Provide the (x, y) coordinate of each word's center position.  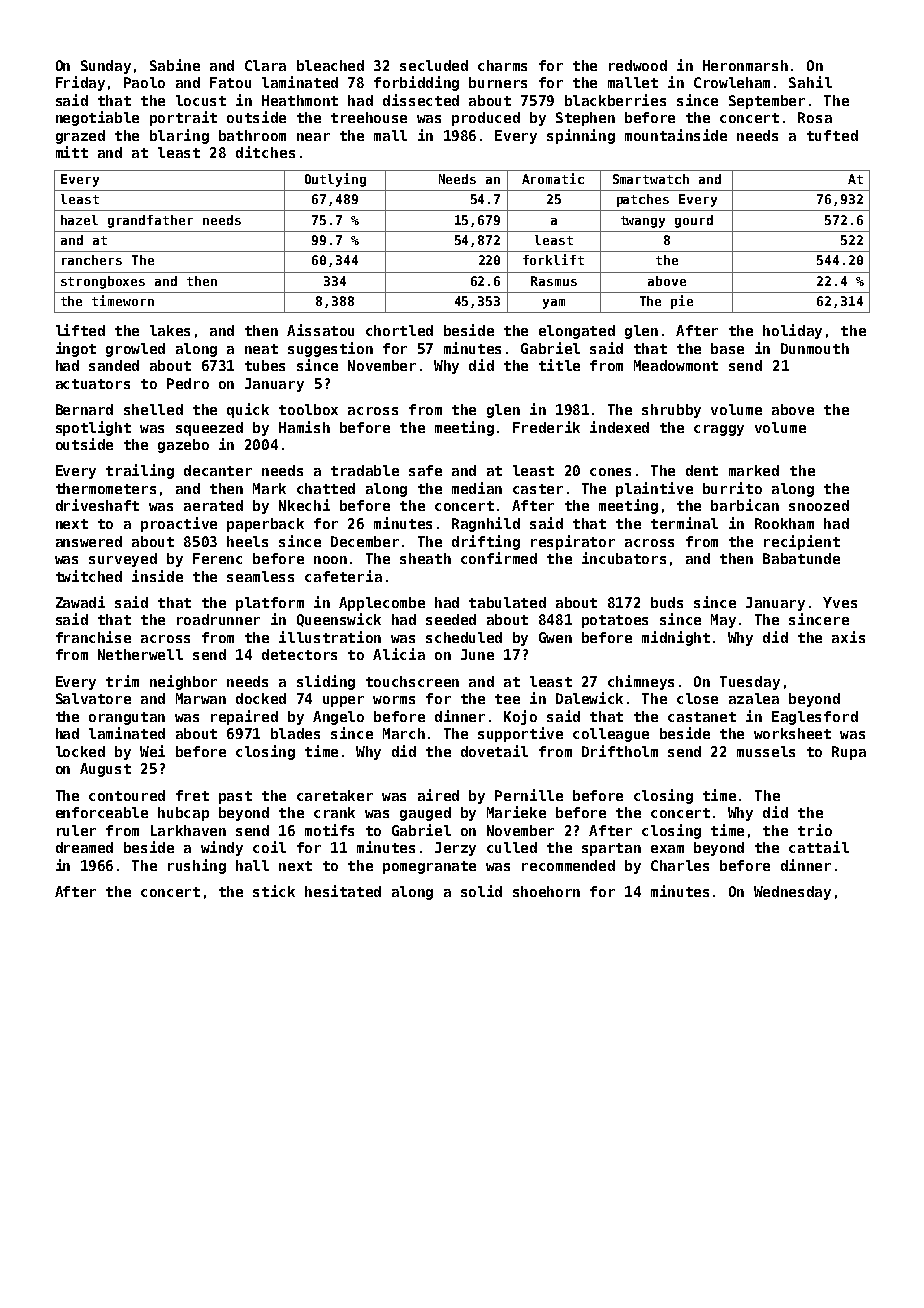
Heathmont (300, 100)
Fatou (230, 82)
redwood (638, 65)
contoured (127, 795)
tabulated (507, 602)
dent (702, 470)
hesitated (343, 891)
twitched (89, 576)
